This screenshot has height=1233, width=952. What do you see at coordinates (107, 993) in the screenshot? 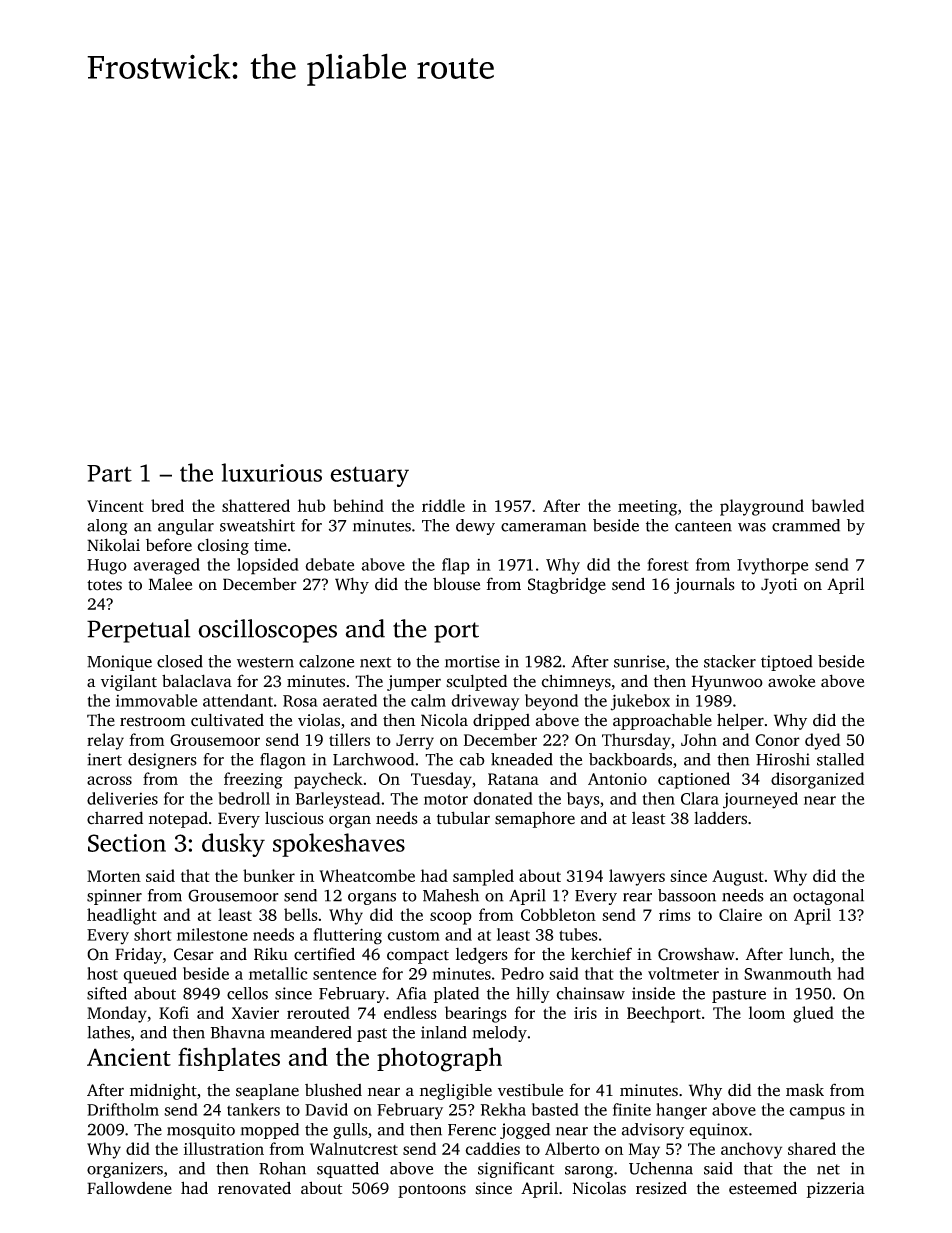
I see `sifted` at bounding box center [107, 993].
